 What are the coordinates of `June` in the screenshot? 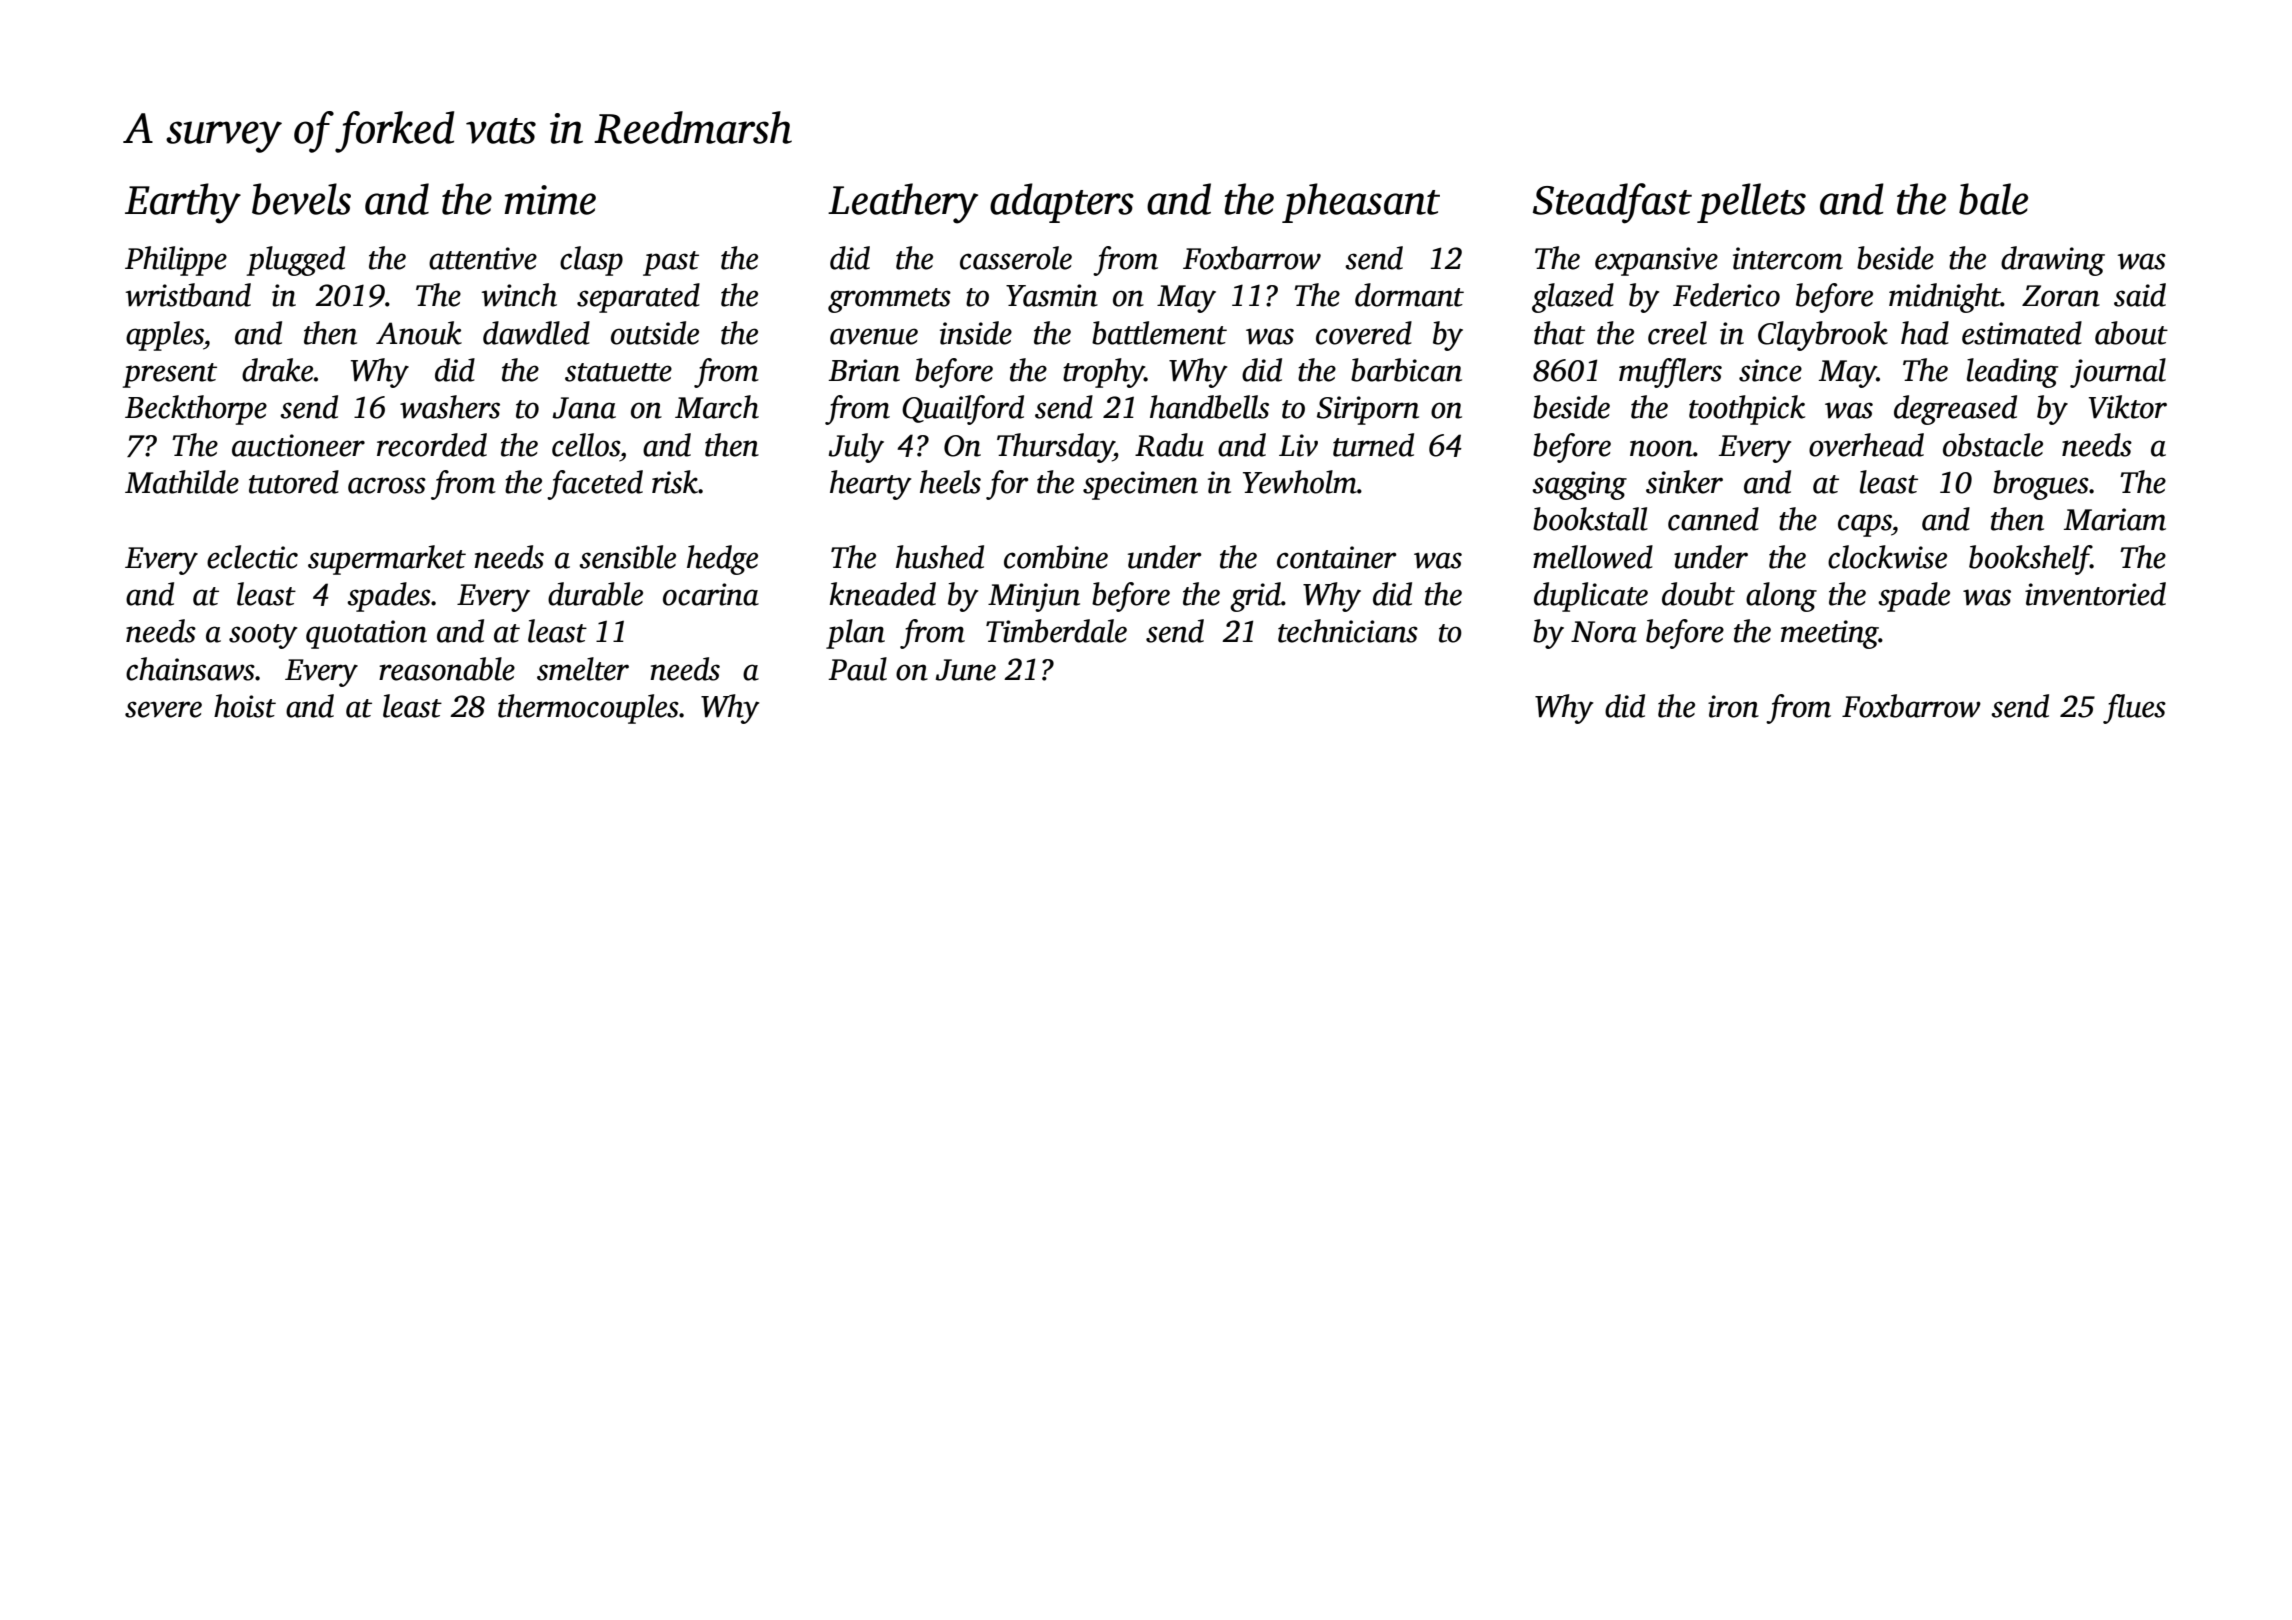 It's located at (966, 670).
